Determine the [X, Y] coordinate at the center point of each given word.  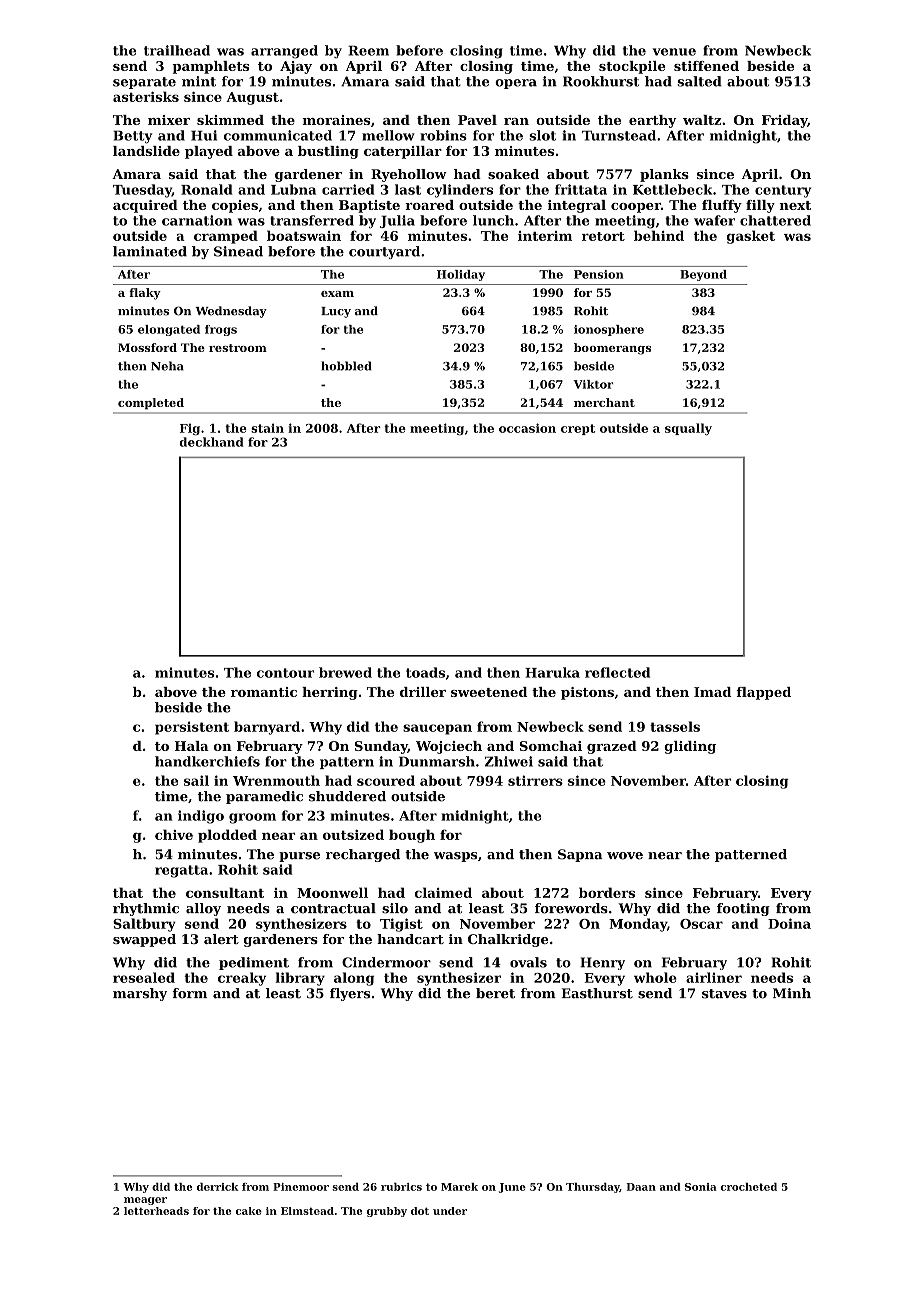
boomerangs [612, 349]
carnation [197, 220]
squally [688, 429]
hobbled [346, 366]
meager [145, 1201]
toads [425, 672]
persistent [192, 728]
